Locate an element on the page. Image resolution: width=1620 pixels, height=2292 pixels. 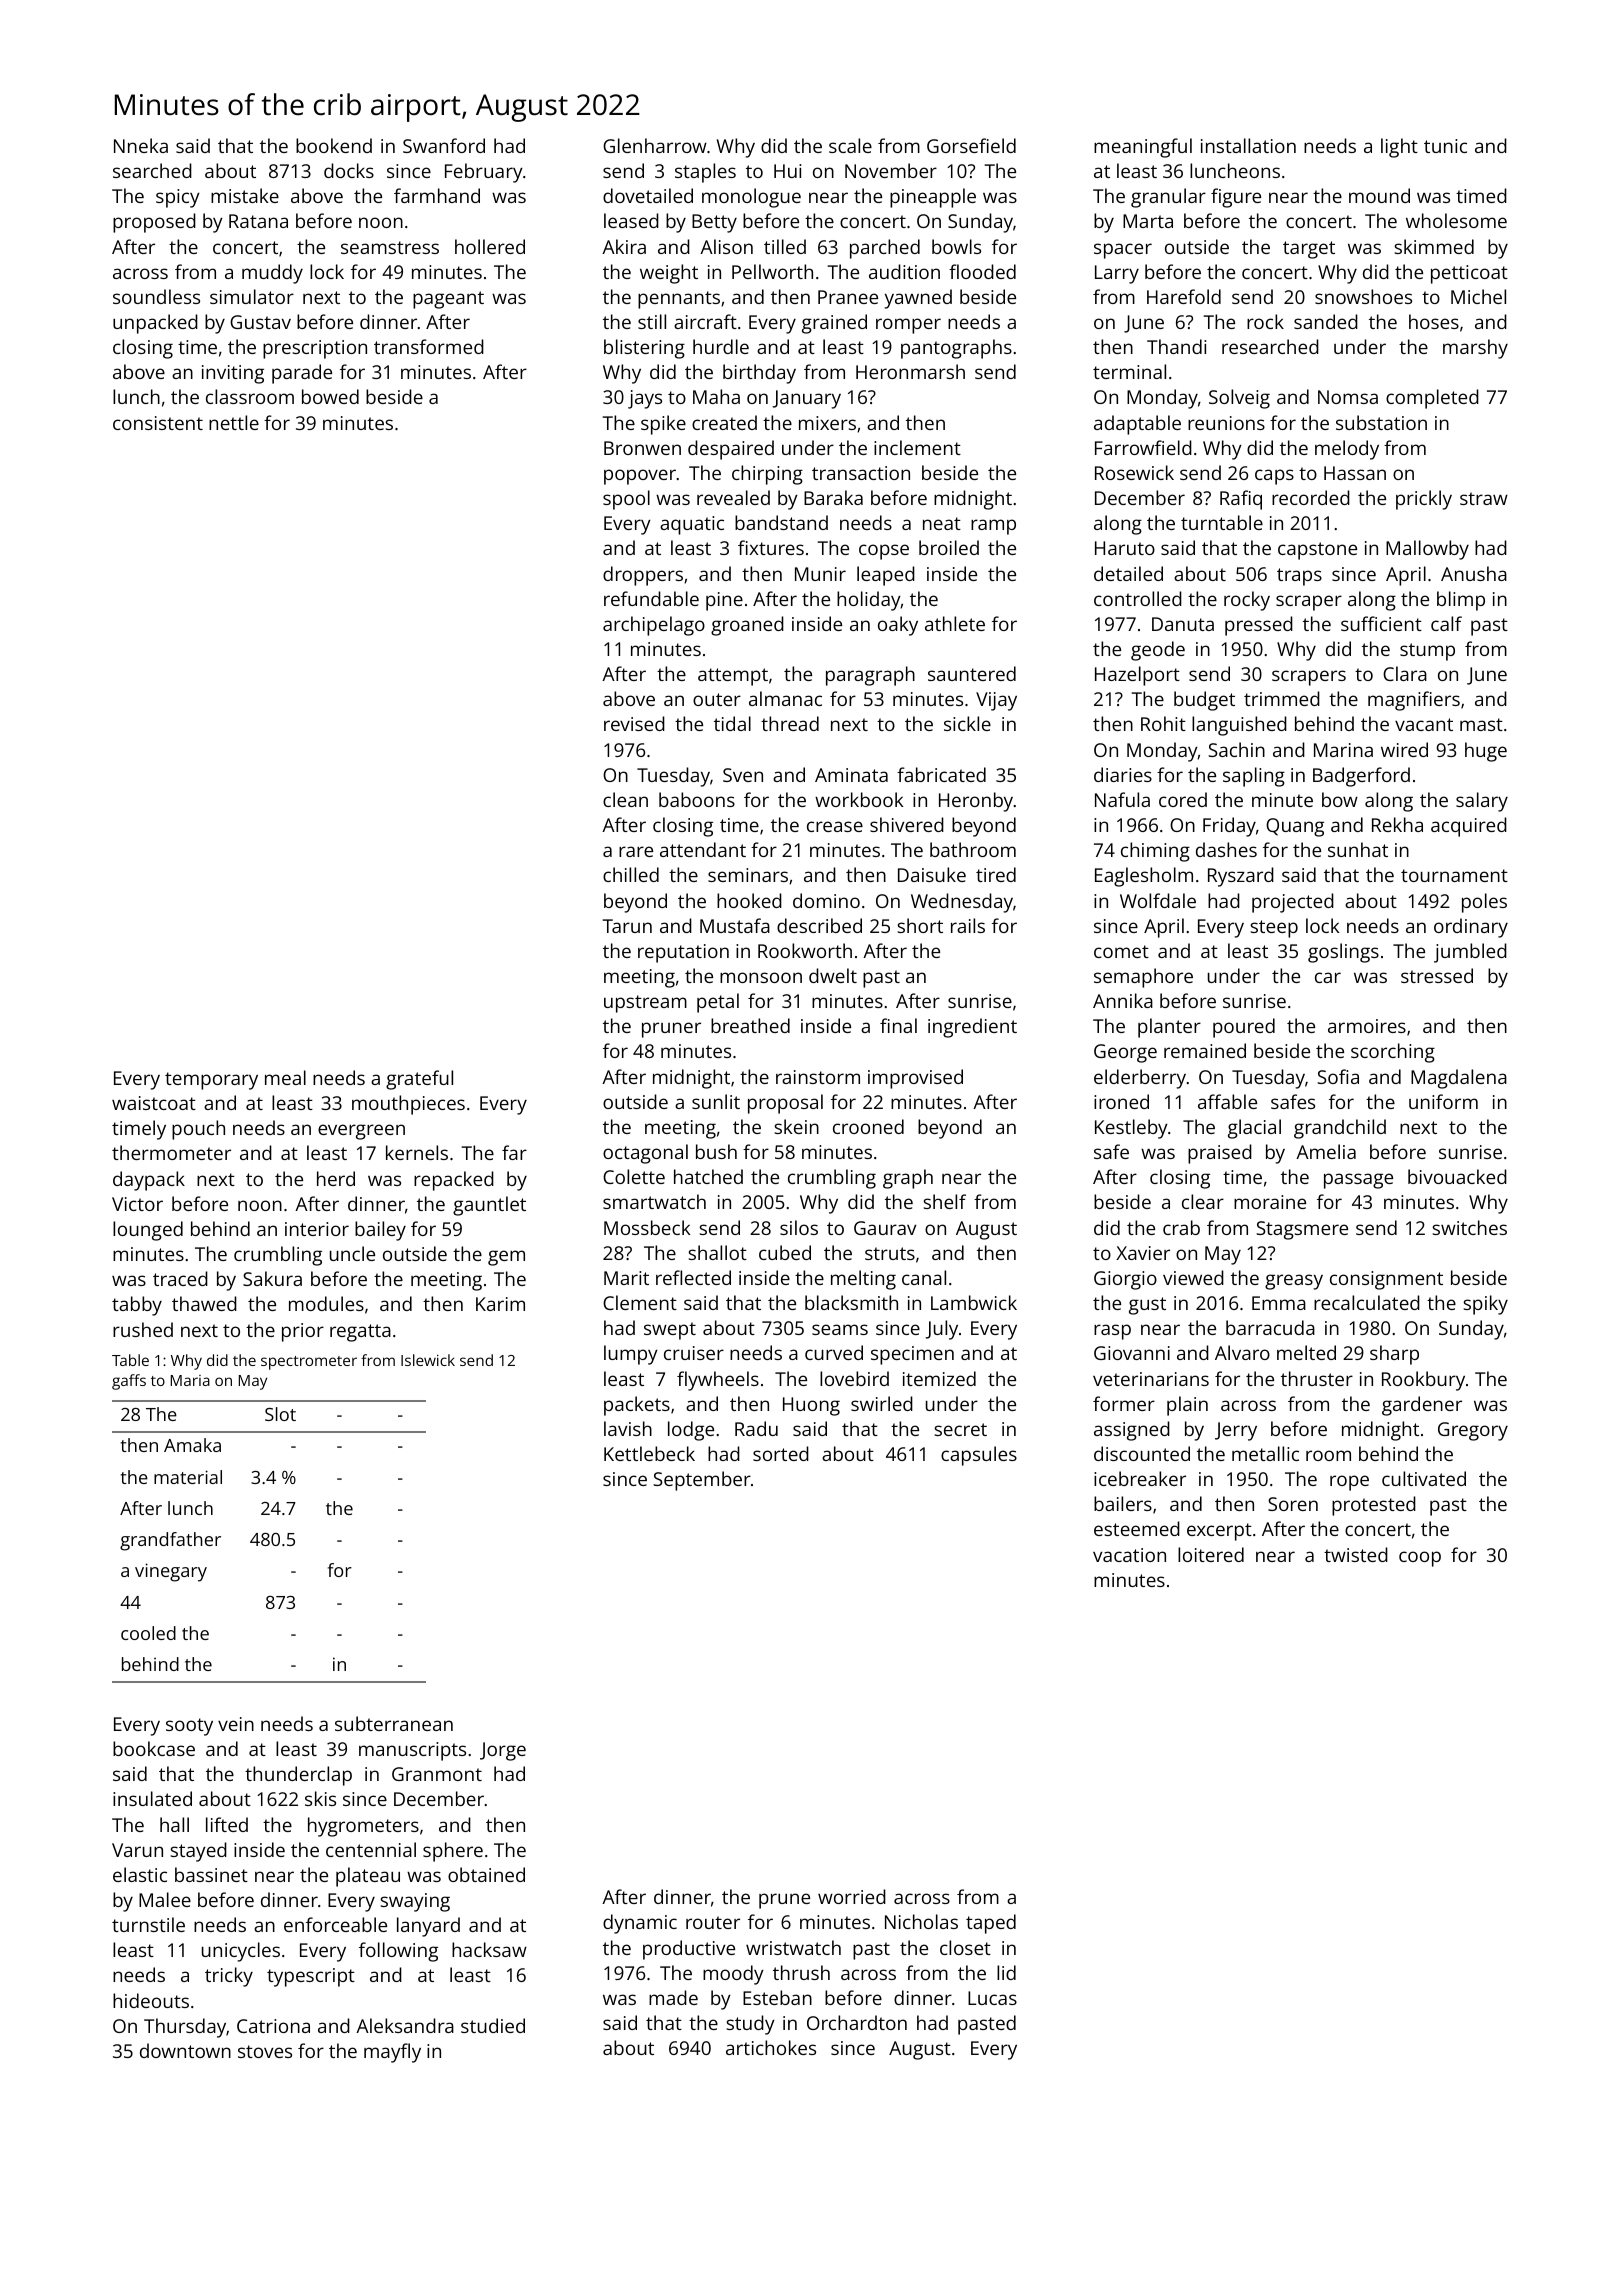
traps is located at coordinates (1299, 577).
